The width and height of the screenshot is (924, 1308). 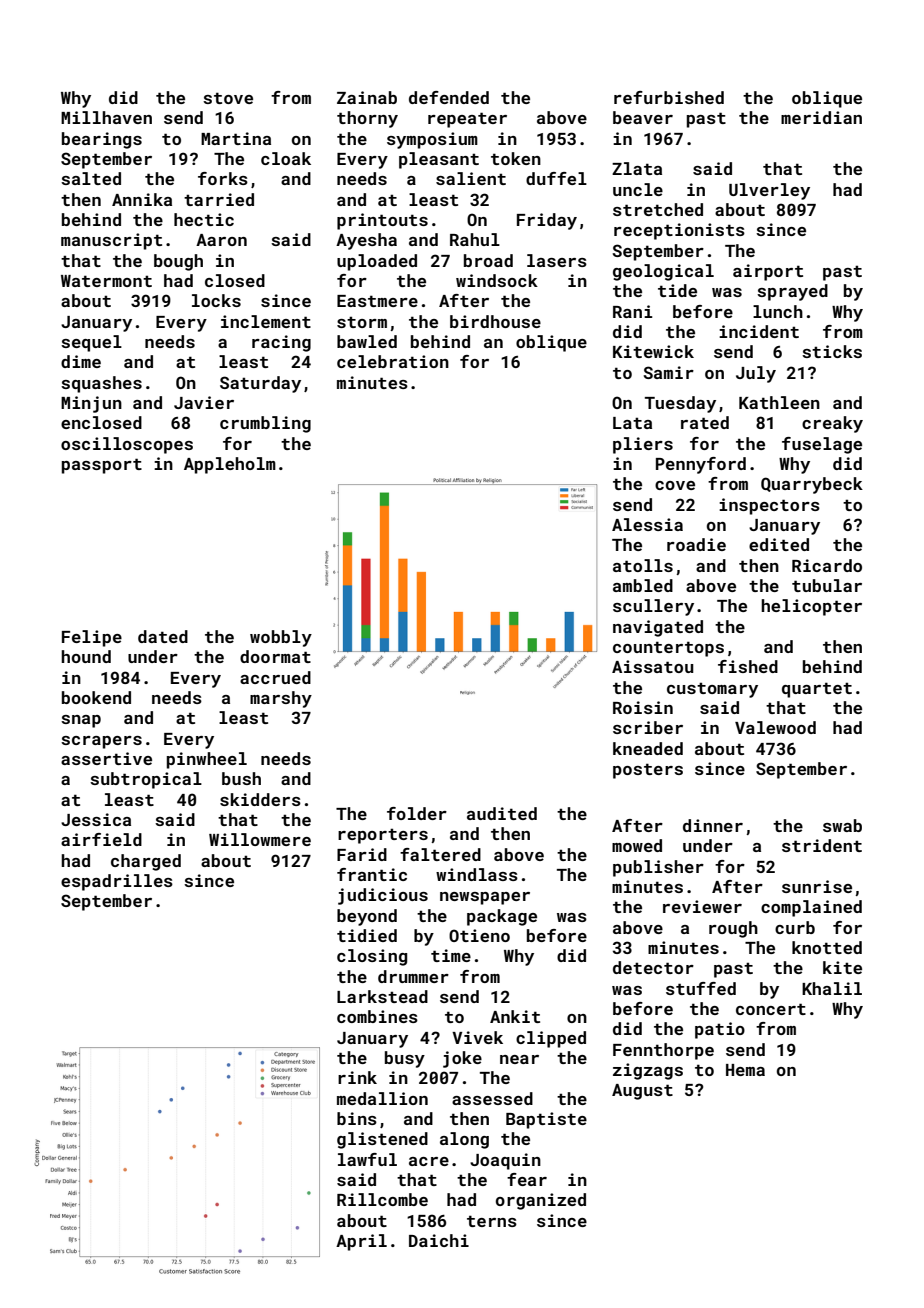 What do you see at coordinates (367, 1159) in the screenshot?
I see `lawful` at bounding box center [367, 1159].
